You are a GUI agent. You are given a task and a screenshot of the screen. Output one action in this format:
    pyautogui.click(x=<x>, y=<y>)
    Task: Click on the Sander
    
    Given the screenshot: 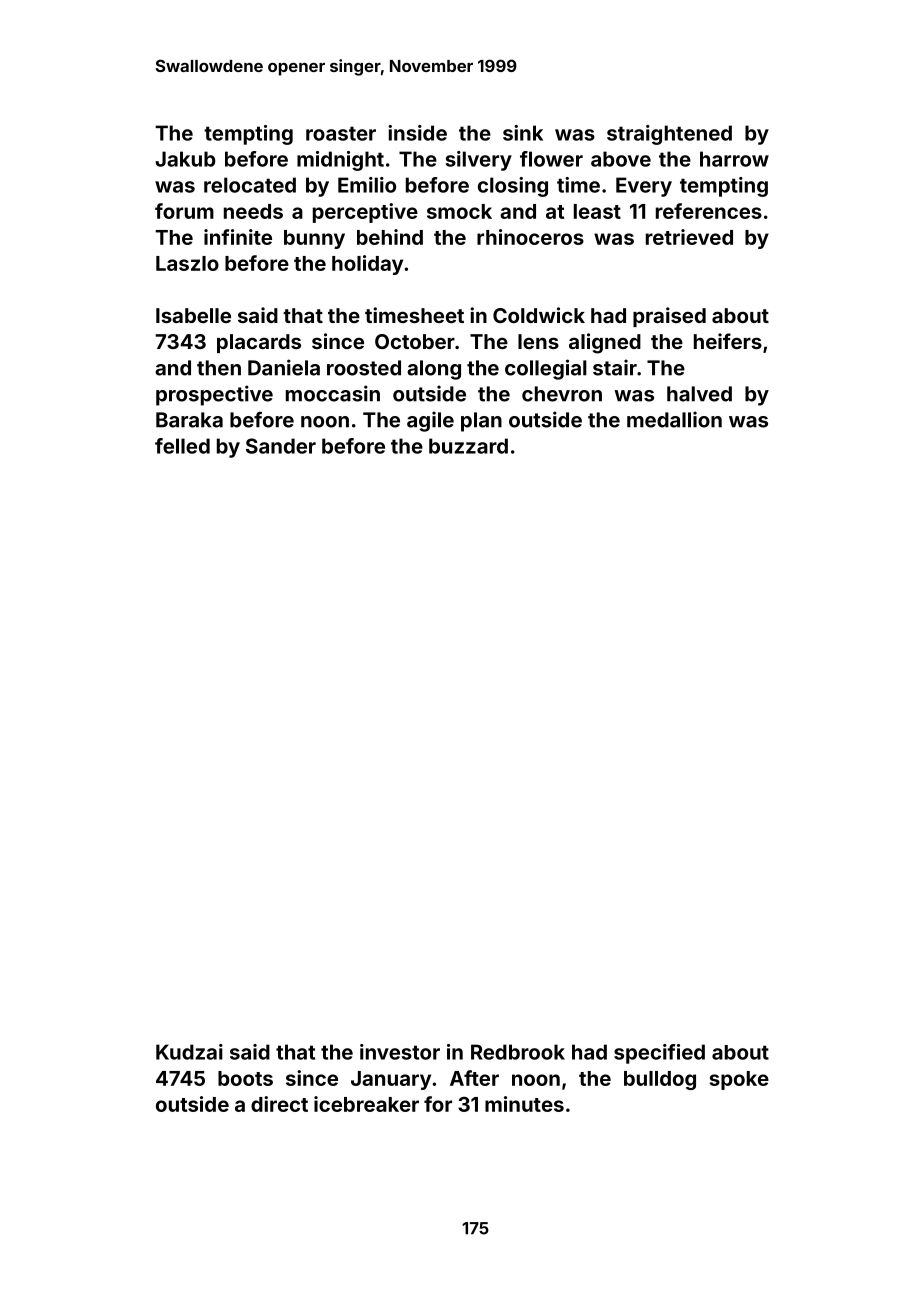 What is the action you would take?
    pyautogui.click(x=281, y=446)
